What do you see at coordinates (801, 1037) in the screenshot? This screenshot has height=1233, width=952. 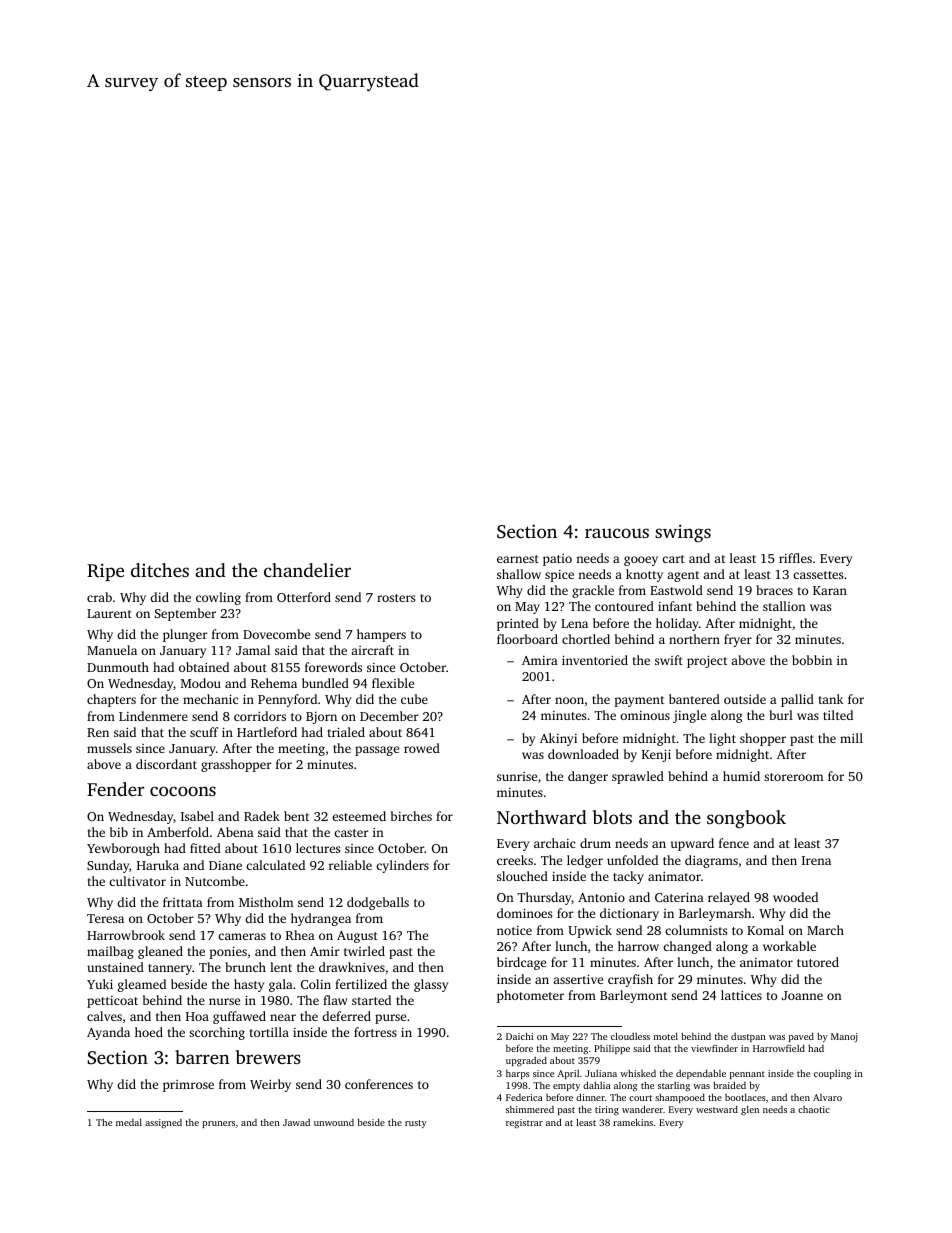 I see `paved` at bounding box center [801, 1037].
